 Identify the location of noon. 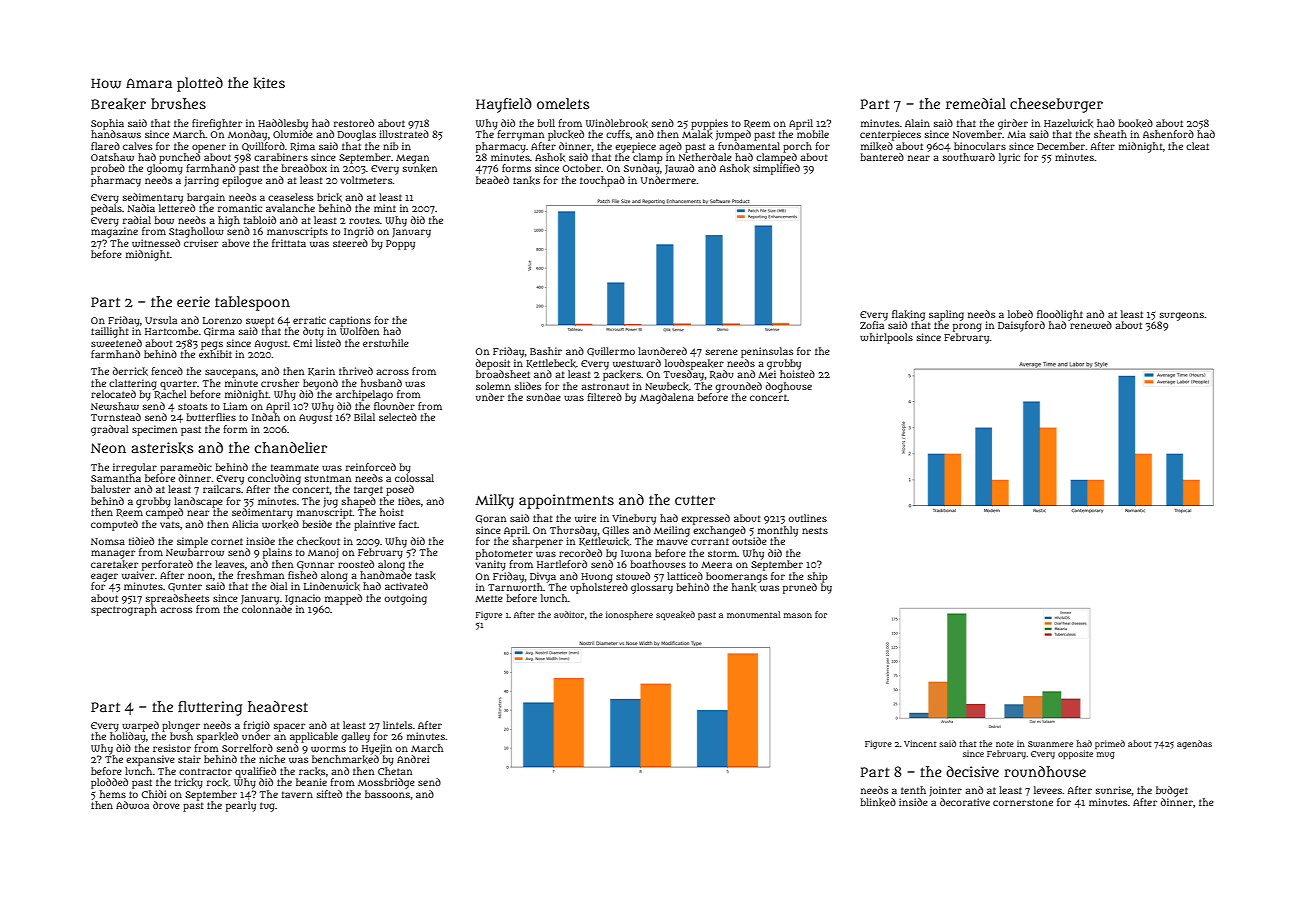
(200, 576).
